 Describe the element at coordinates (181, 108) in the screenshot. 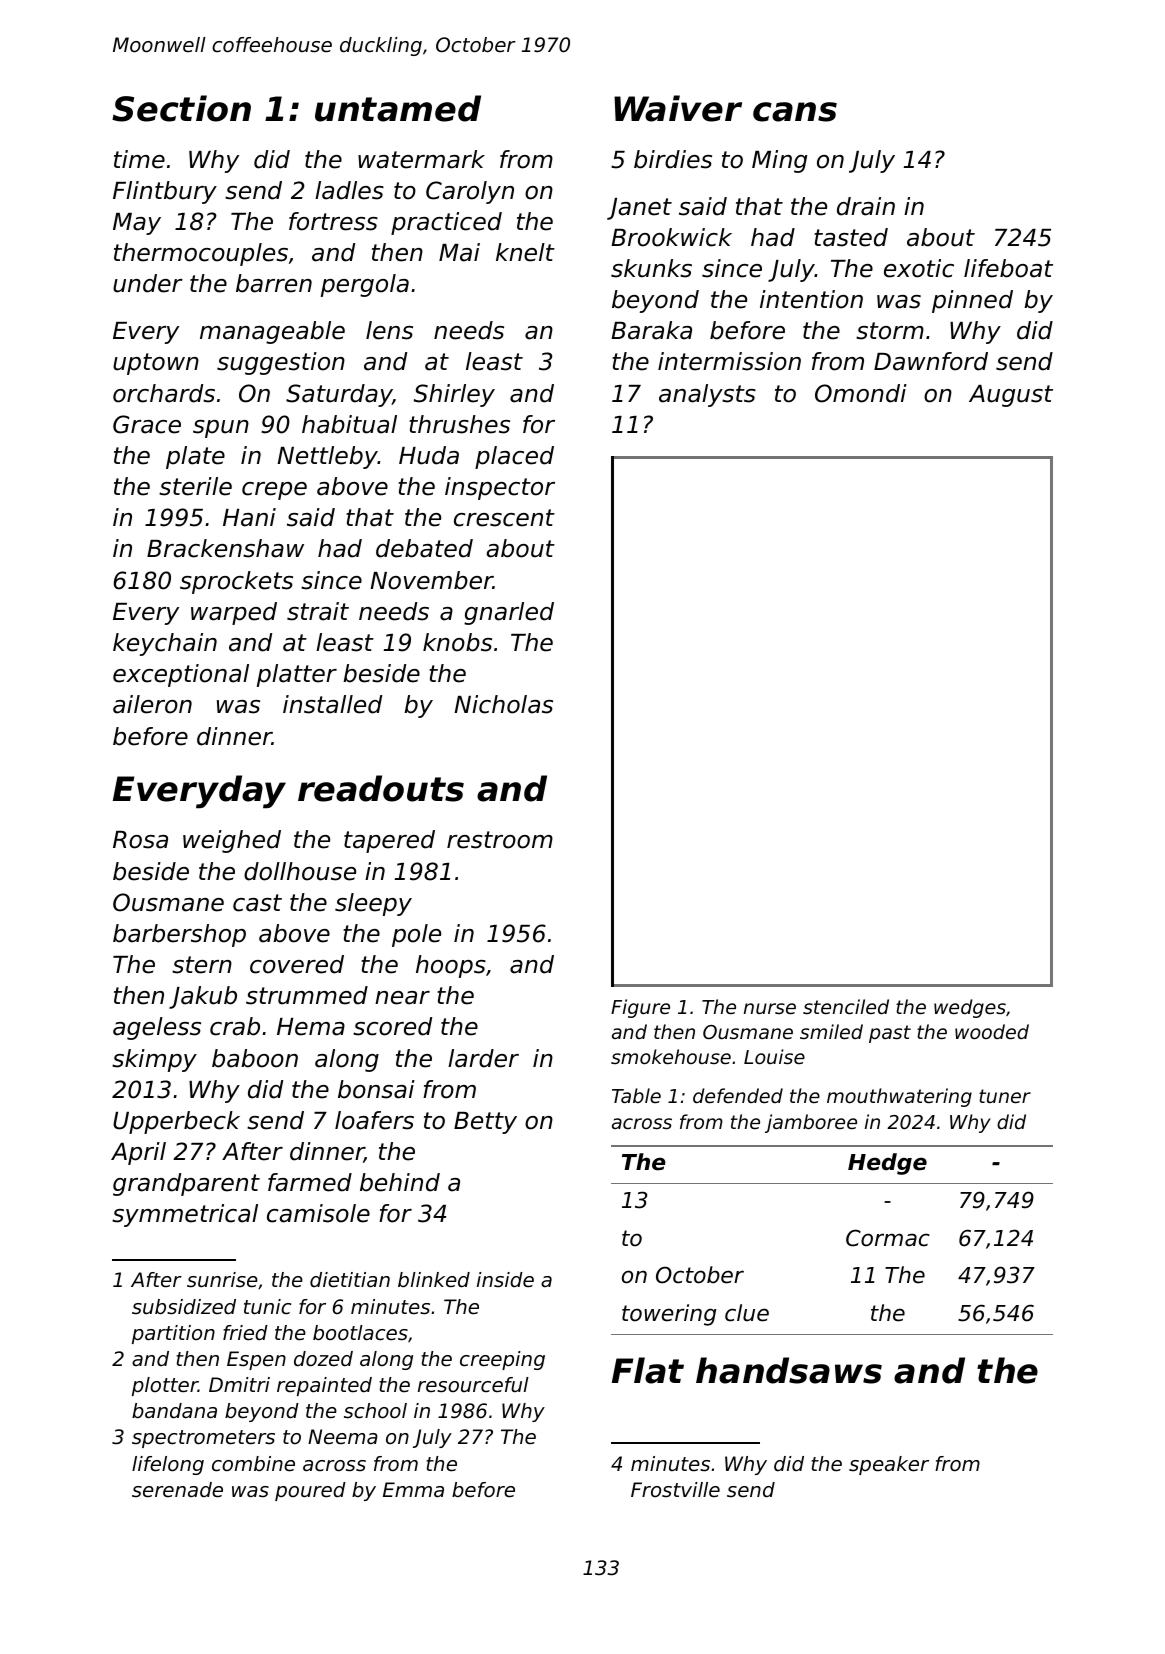

I see `Section` at that location.
